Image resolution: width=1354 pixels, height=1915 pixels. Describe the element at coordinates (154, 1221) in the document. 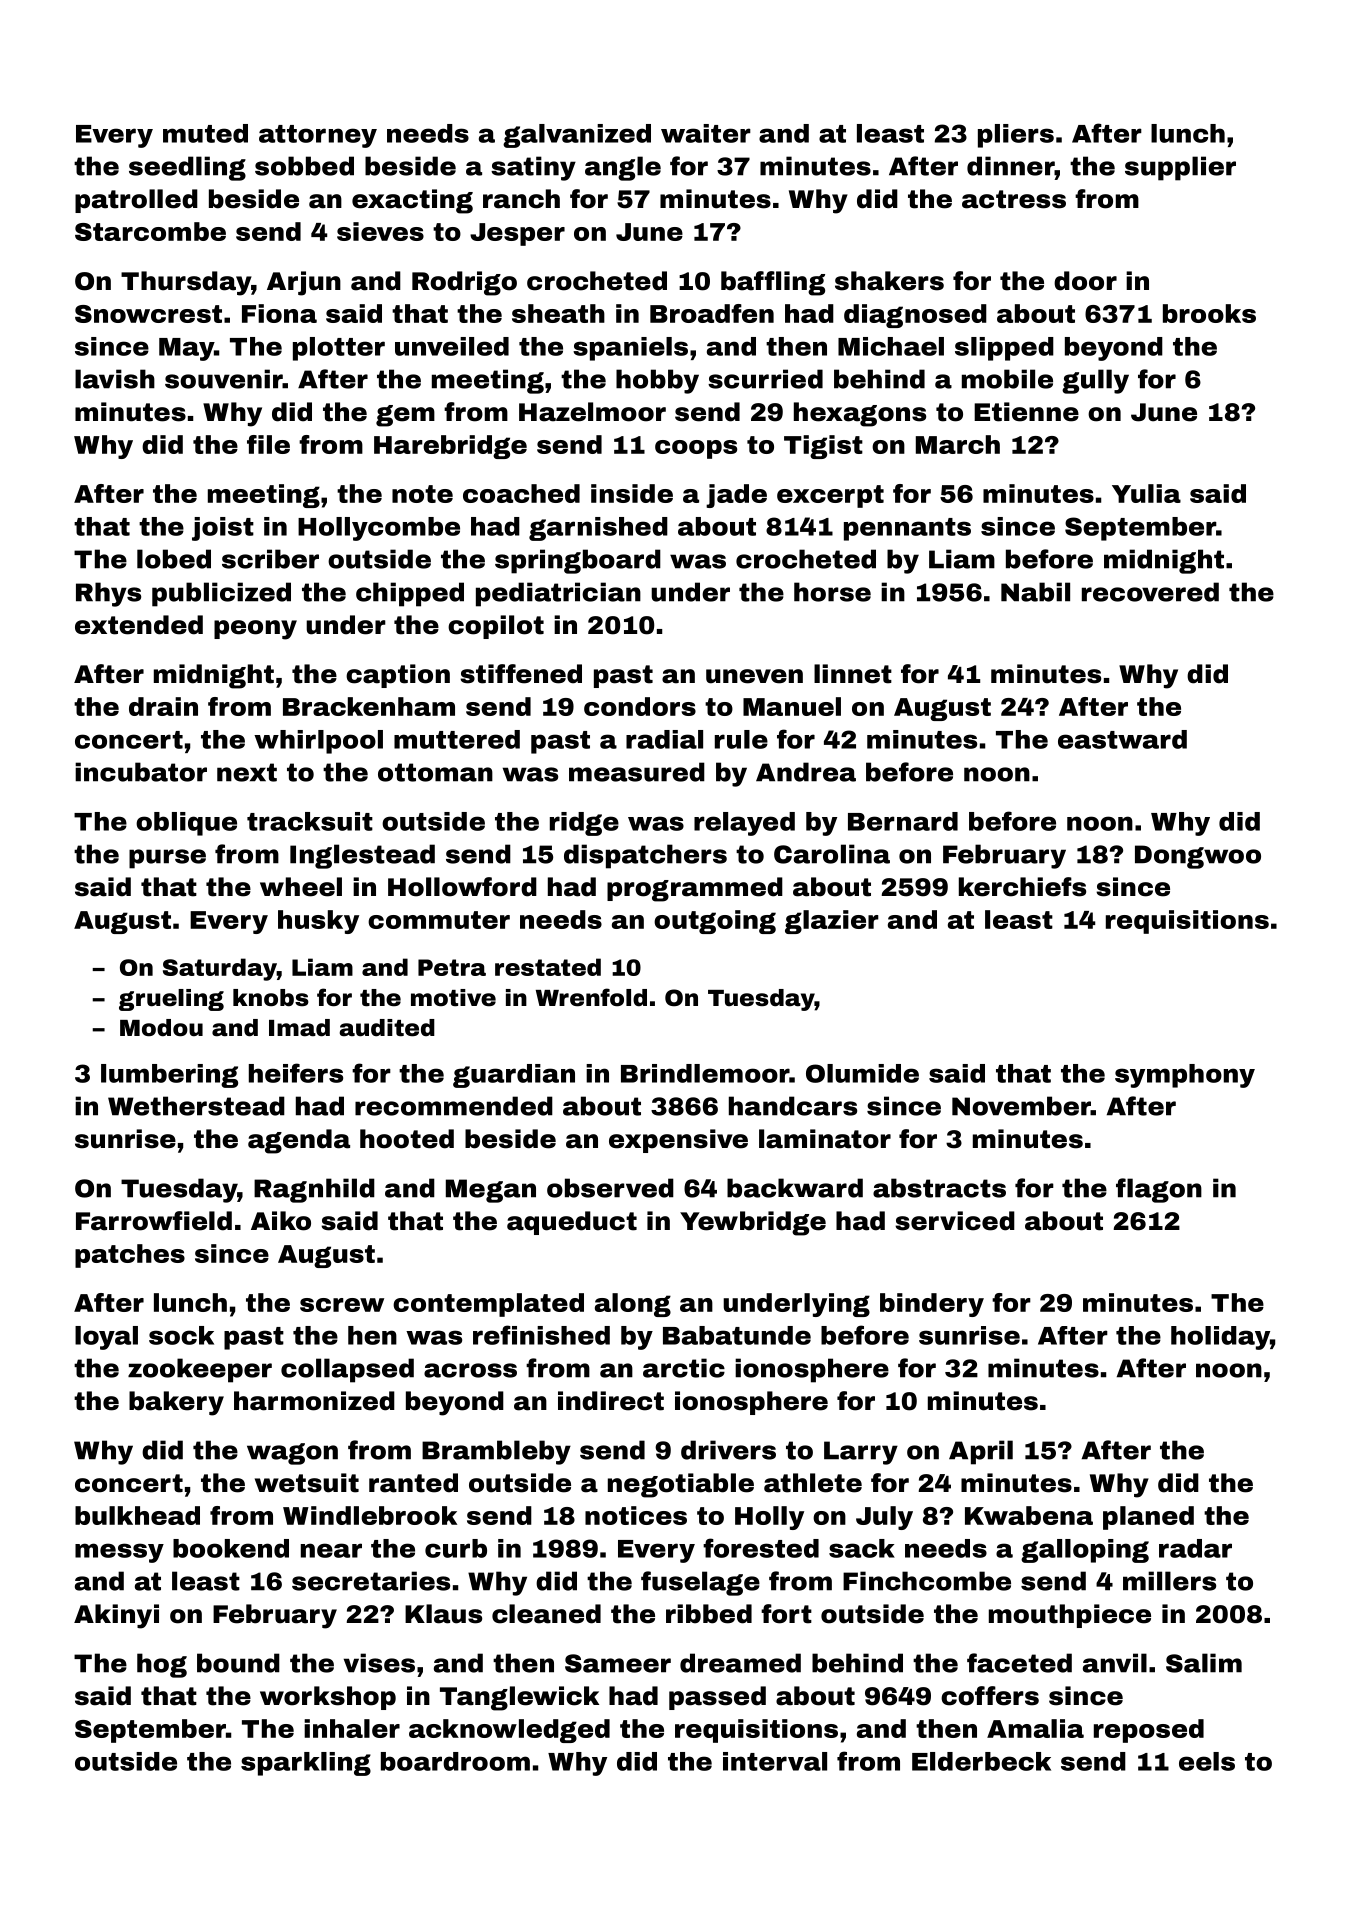

I see `Farrowfield` at that location.
